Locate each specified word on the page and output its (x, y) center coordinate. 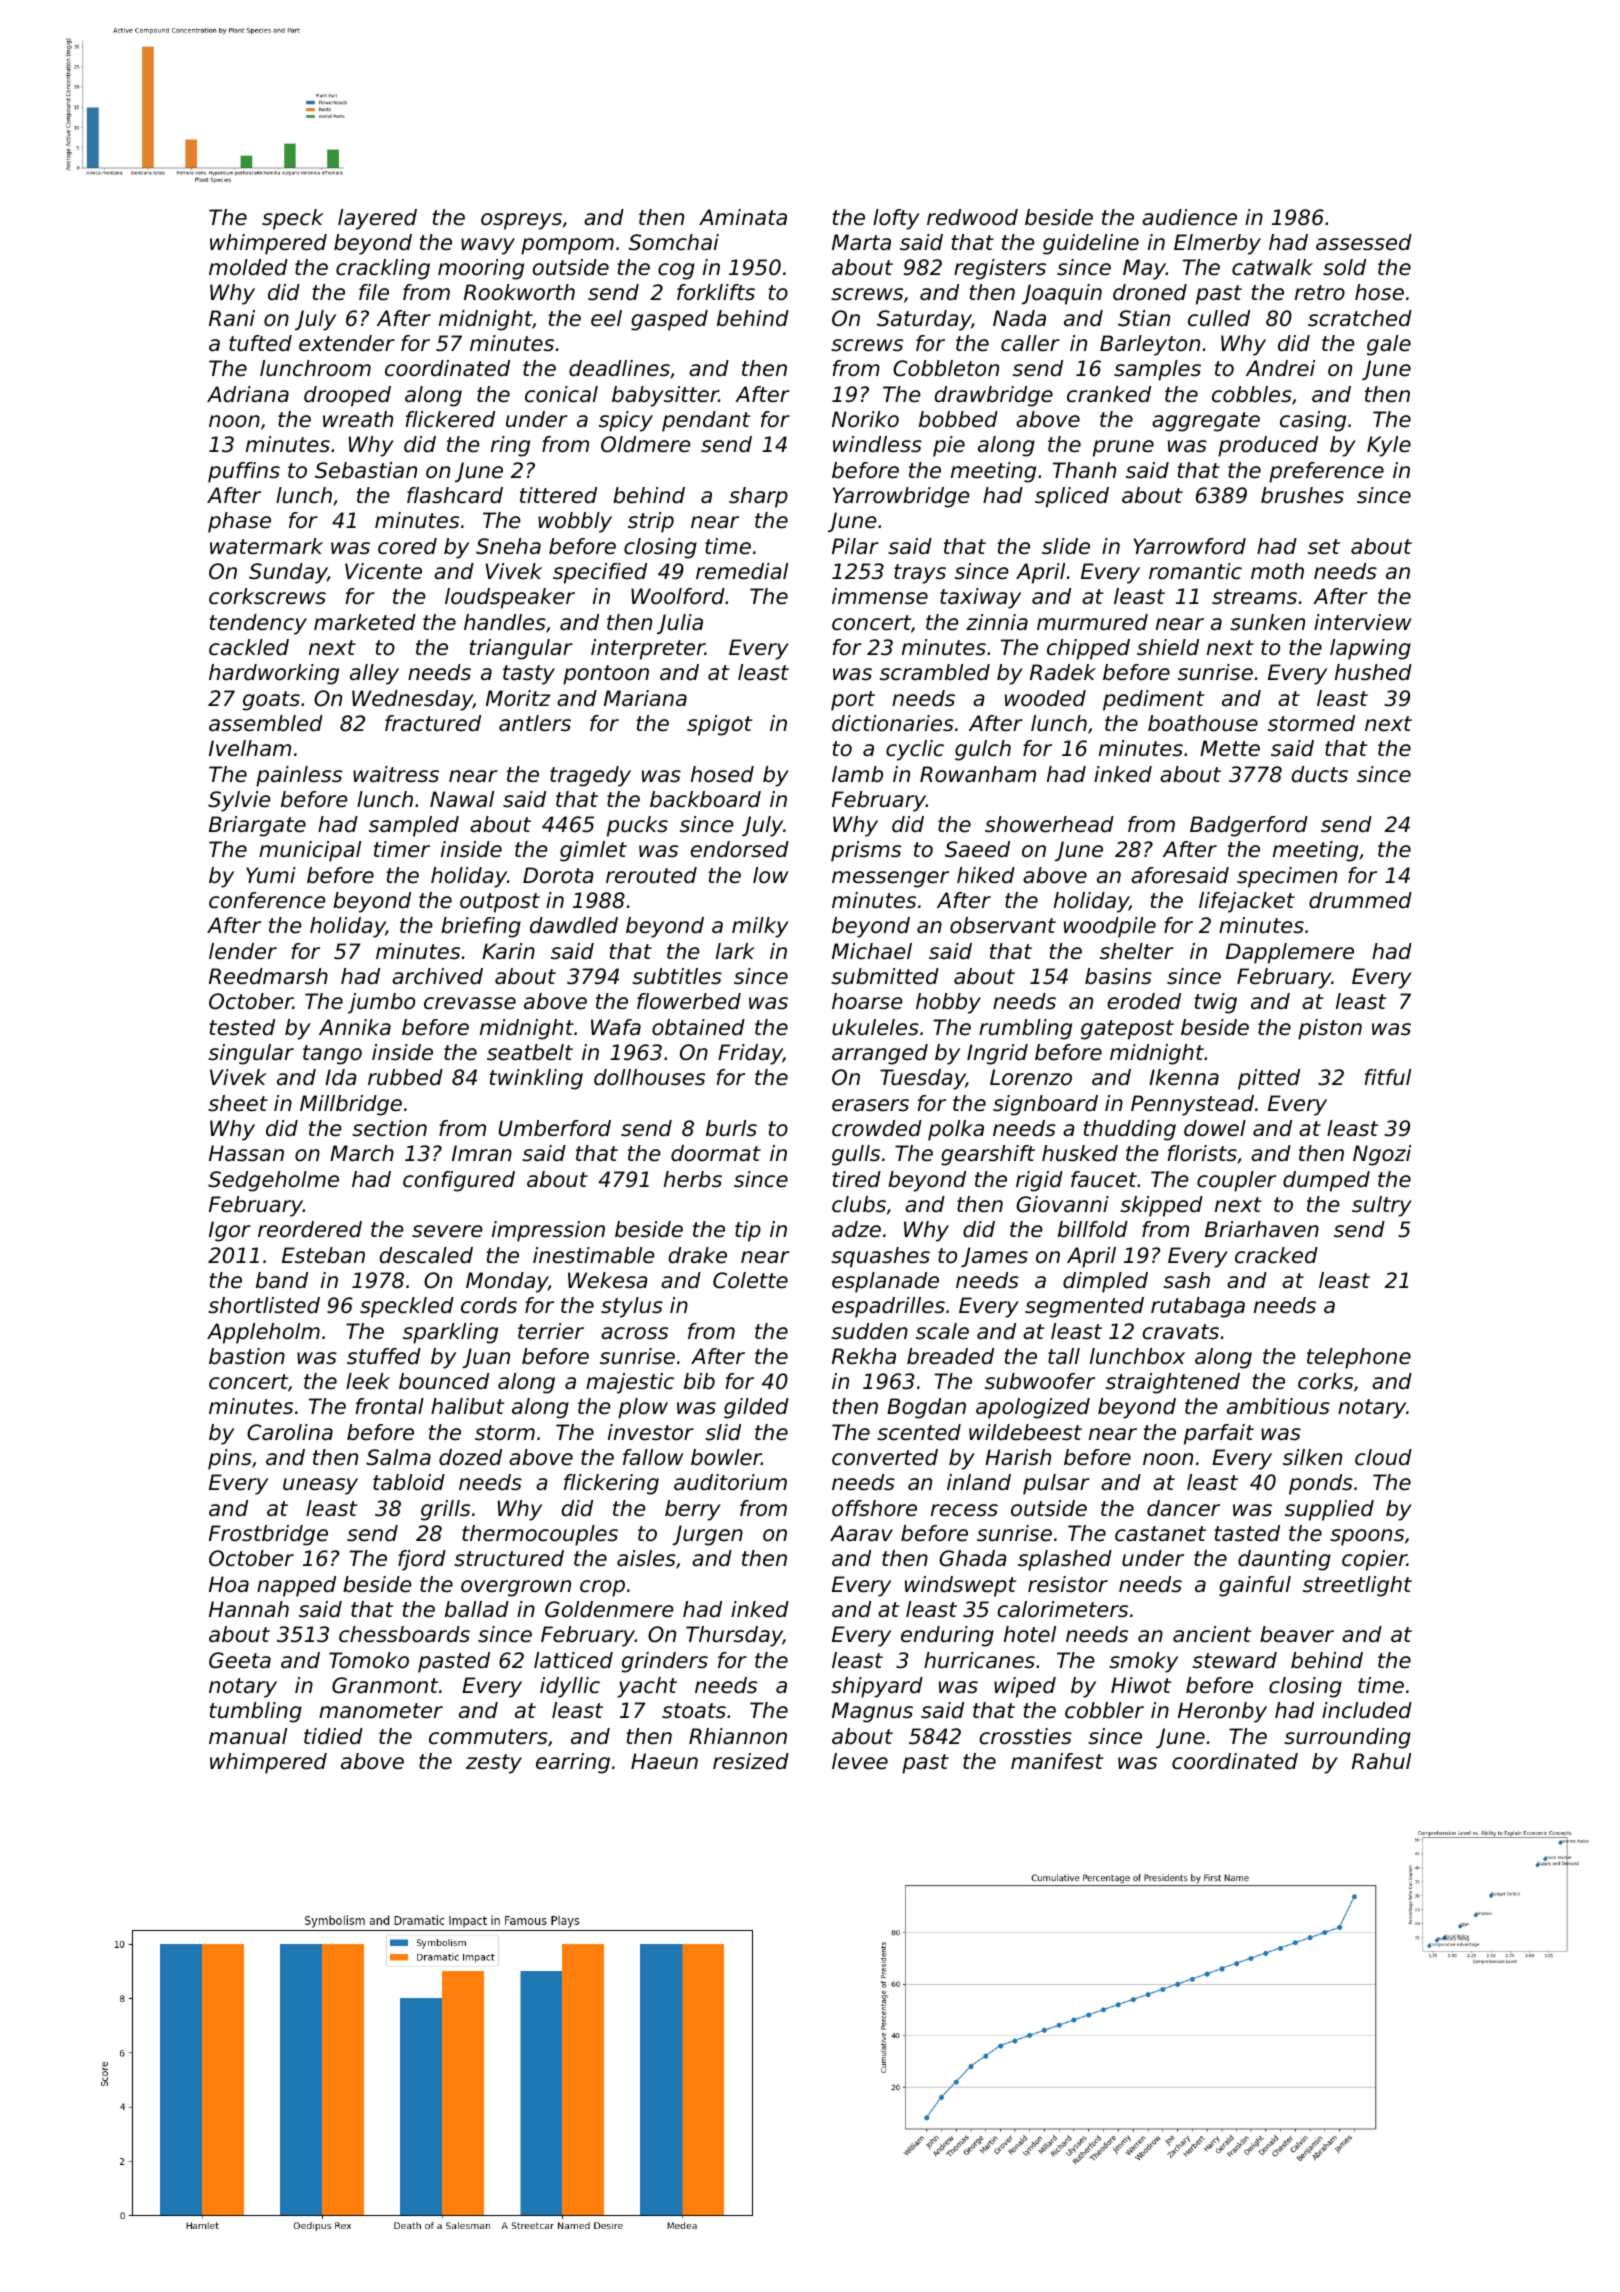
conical (561, 394)
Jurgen (707, 1535)
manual (248, 1736)
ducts (1320, 774)
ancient (1212, 1634)
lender (243, 951)
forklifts (716, 292)
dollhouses (649, 1077)
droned (1150, 292)
